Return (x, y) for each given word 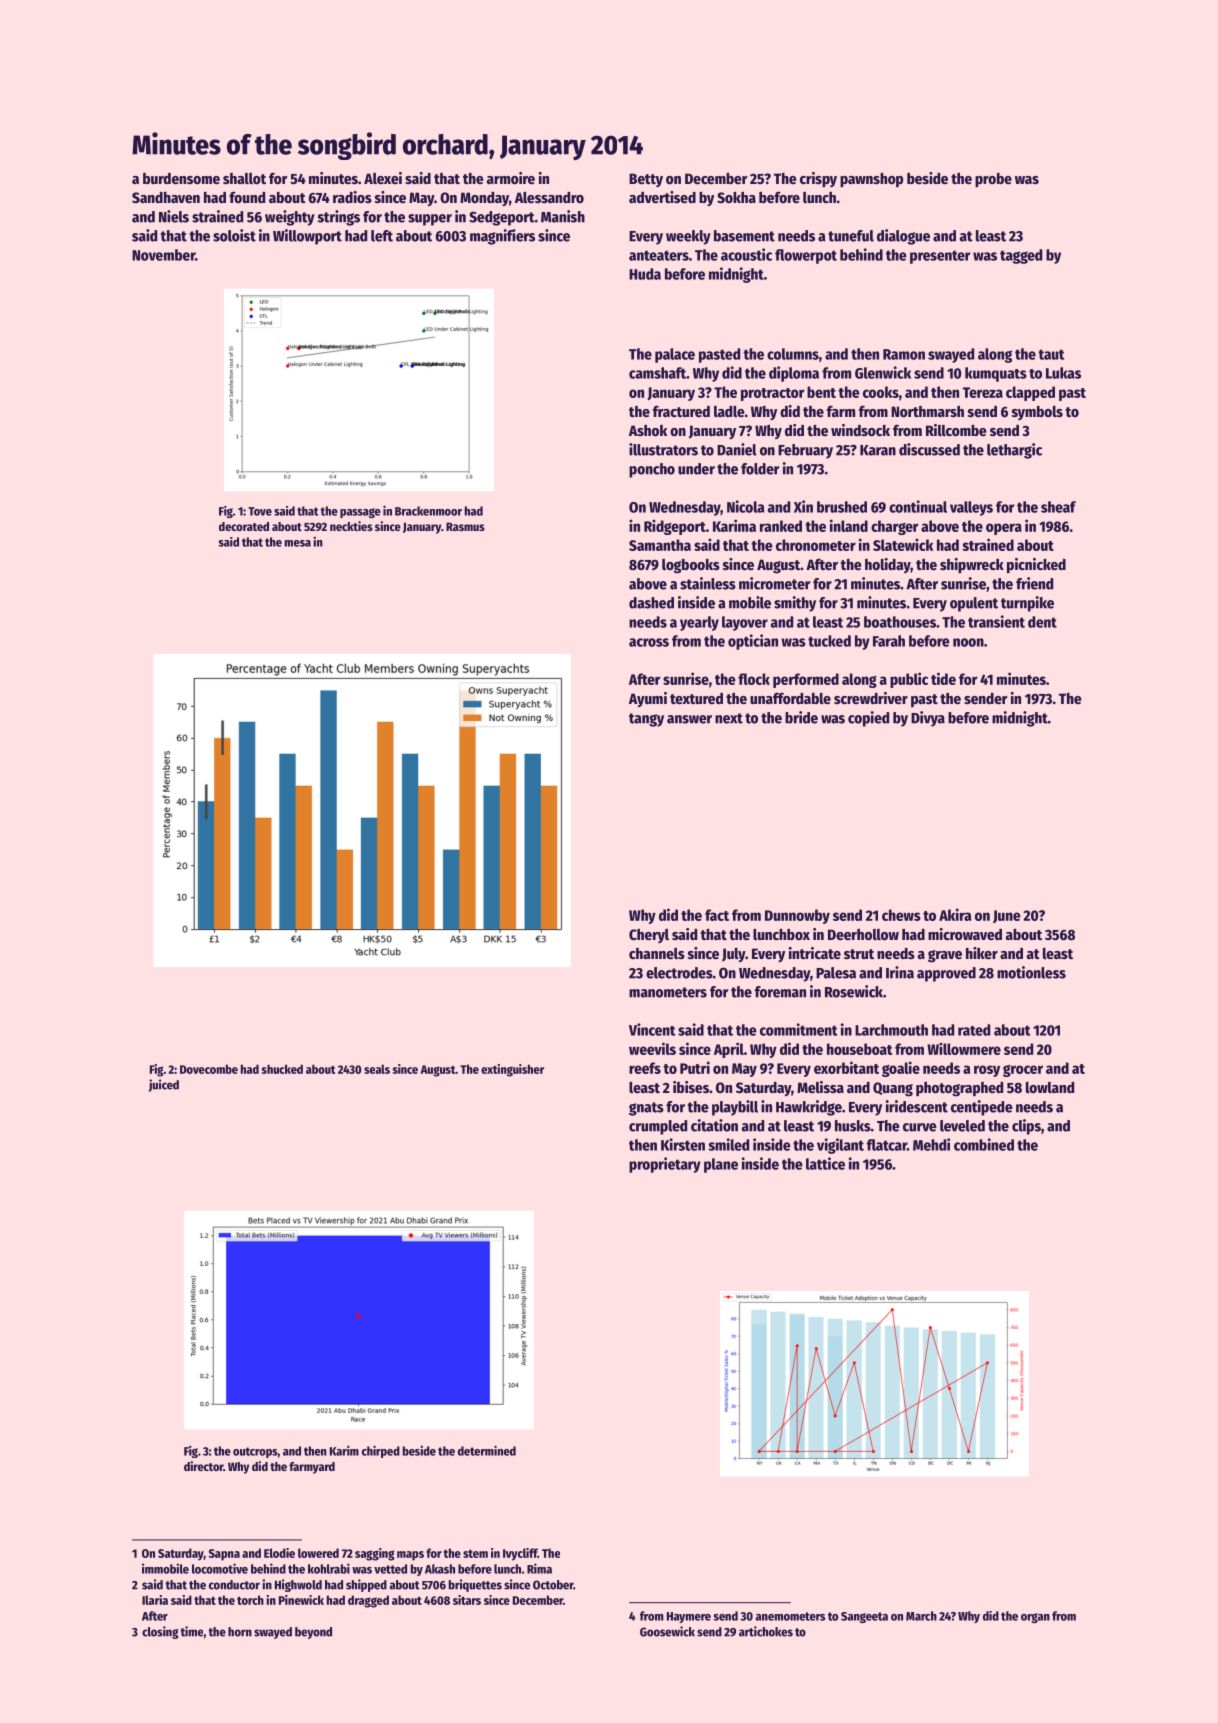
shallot (244, 178)
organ (1035, 1618)
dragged (368, 1601)
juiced (164, 1085)
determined (487, 1450)
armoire (511, 178)
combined (984, 1144)
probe (993, 180)
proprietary (665, 1165)
